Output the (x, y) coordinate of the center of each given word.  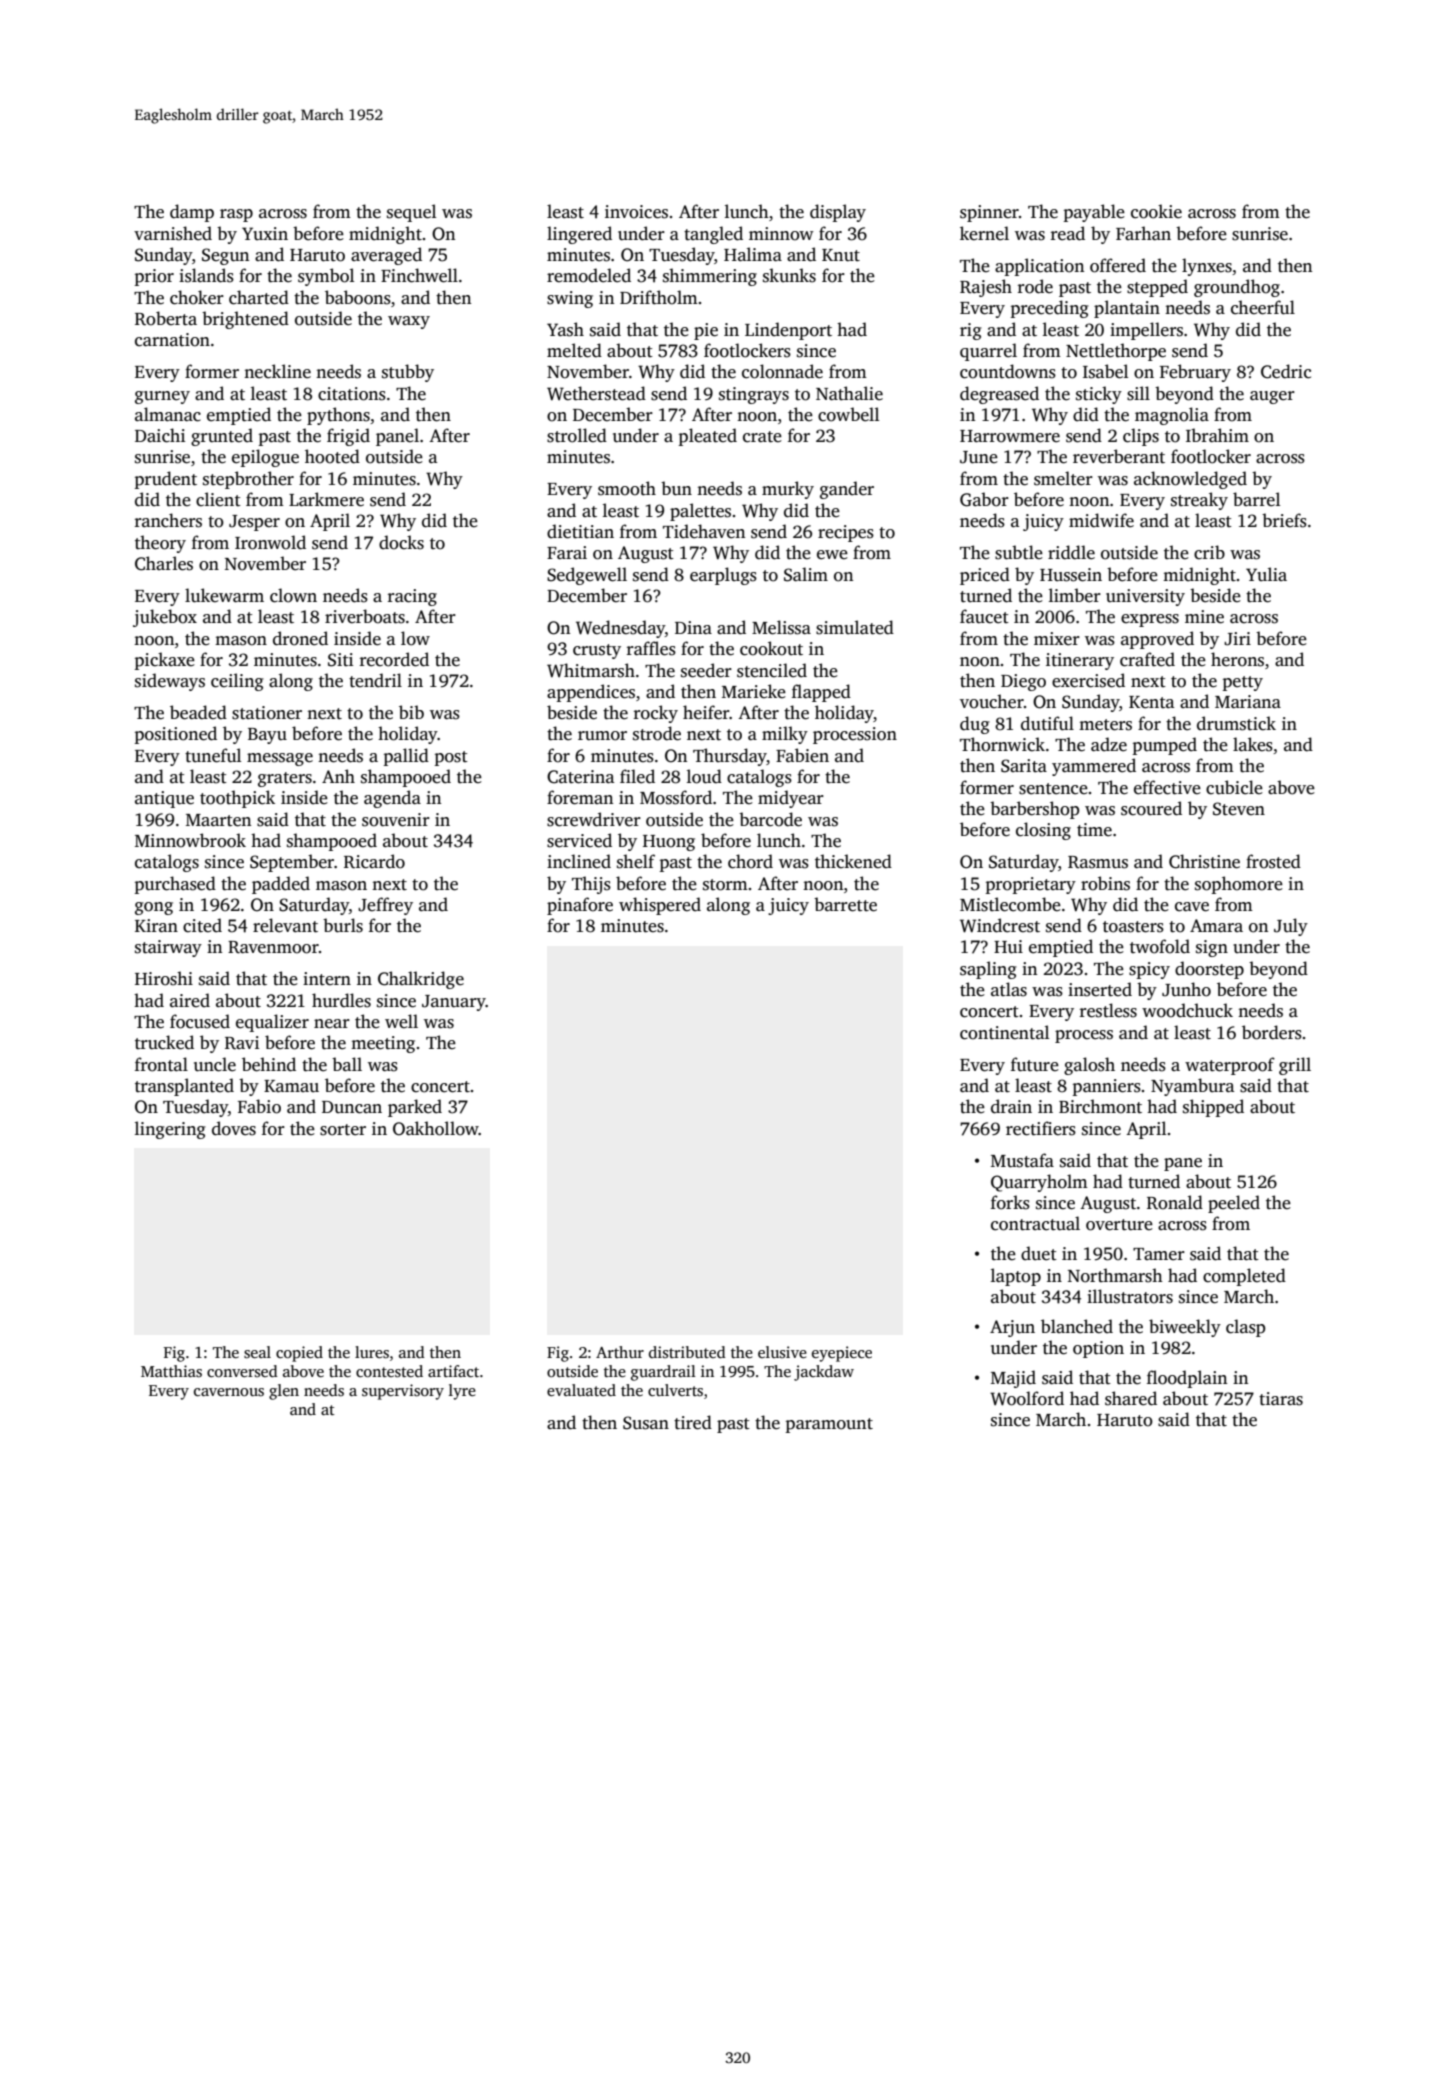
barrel (1256, 499)
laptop (1016, 1277)
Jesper (254, 523)
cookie (1156, 211)
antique (164, 799)
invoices (636, 212)
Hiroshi (164, 978)
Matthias (171, 1371)
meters (1105, 725)
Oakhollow (436, 1128)
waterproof (1230, 1066)
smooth (627, 488)
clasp (1245, 1328)
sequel (411, 213)
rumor (602, 736)
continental (1004, 1032)
